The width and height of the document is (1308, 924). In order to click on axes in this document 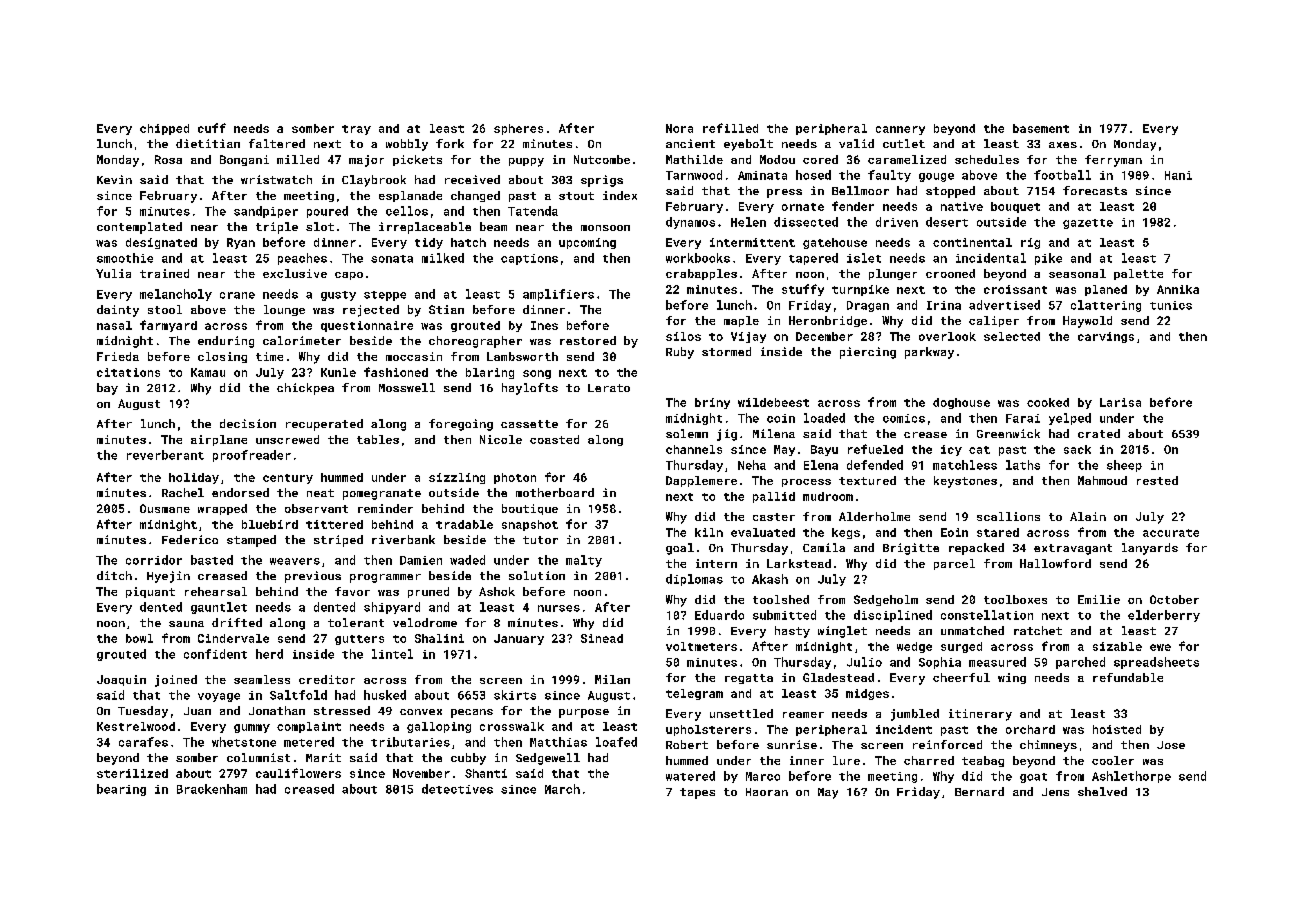, I will do `click(1063, 145)`.
